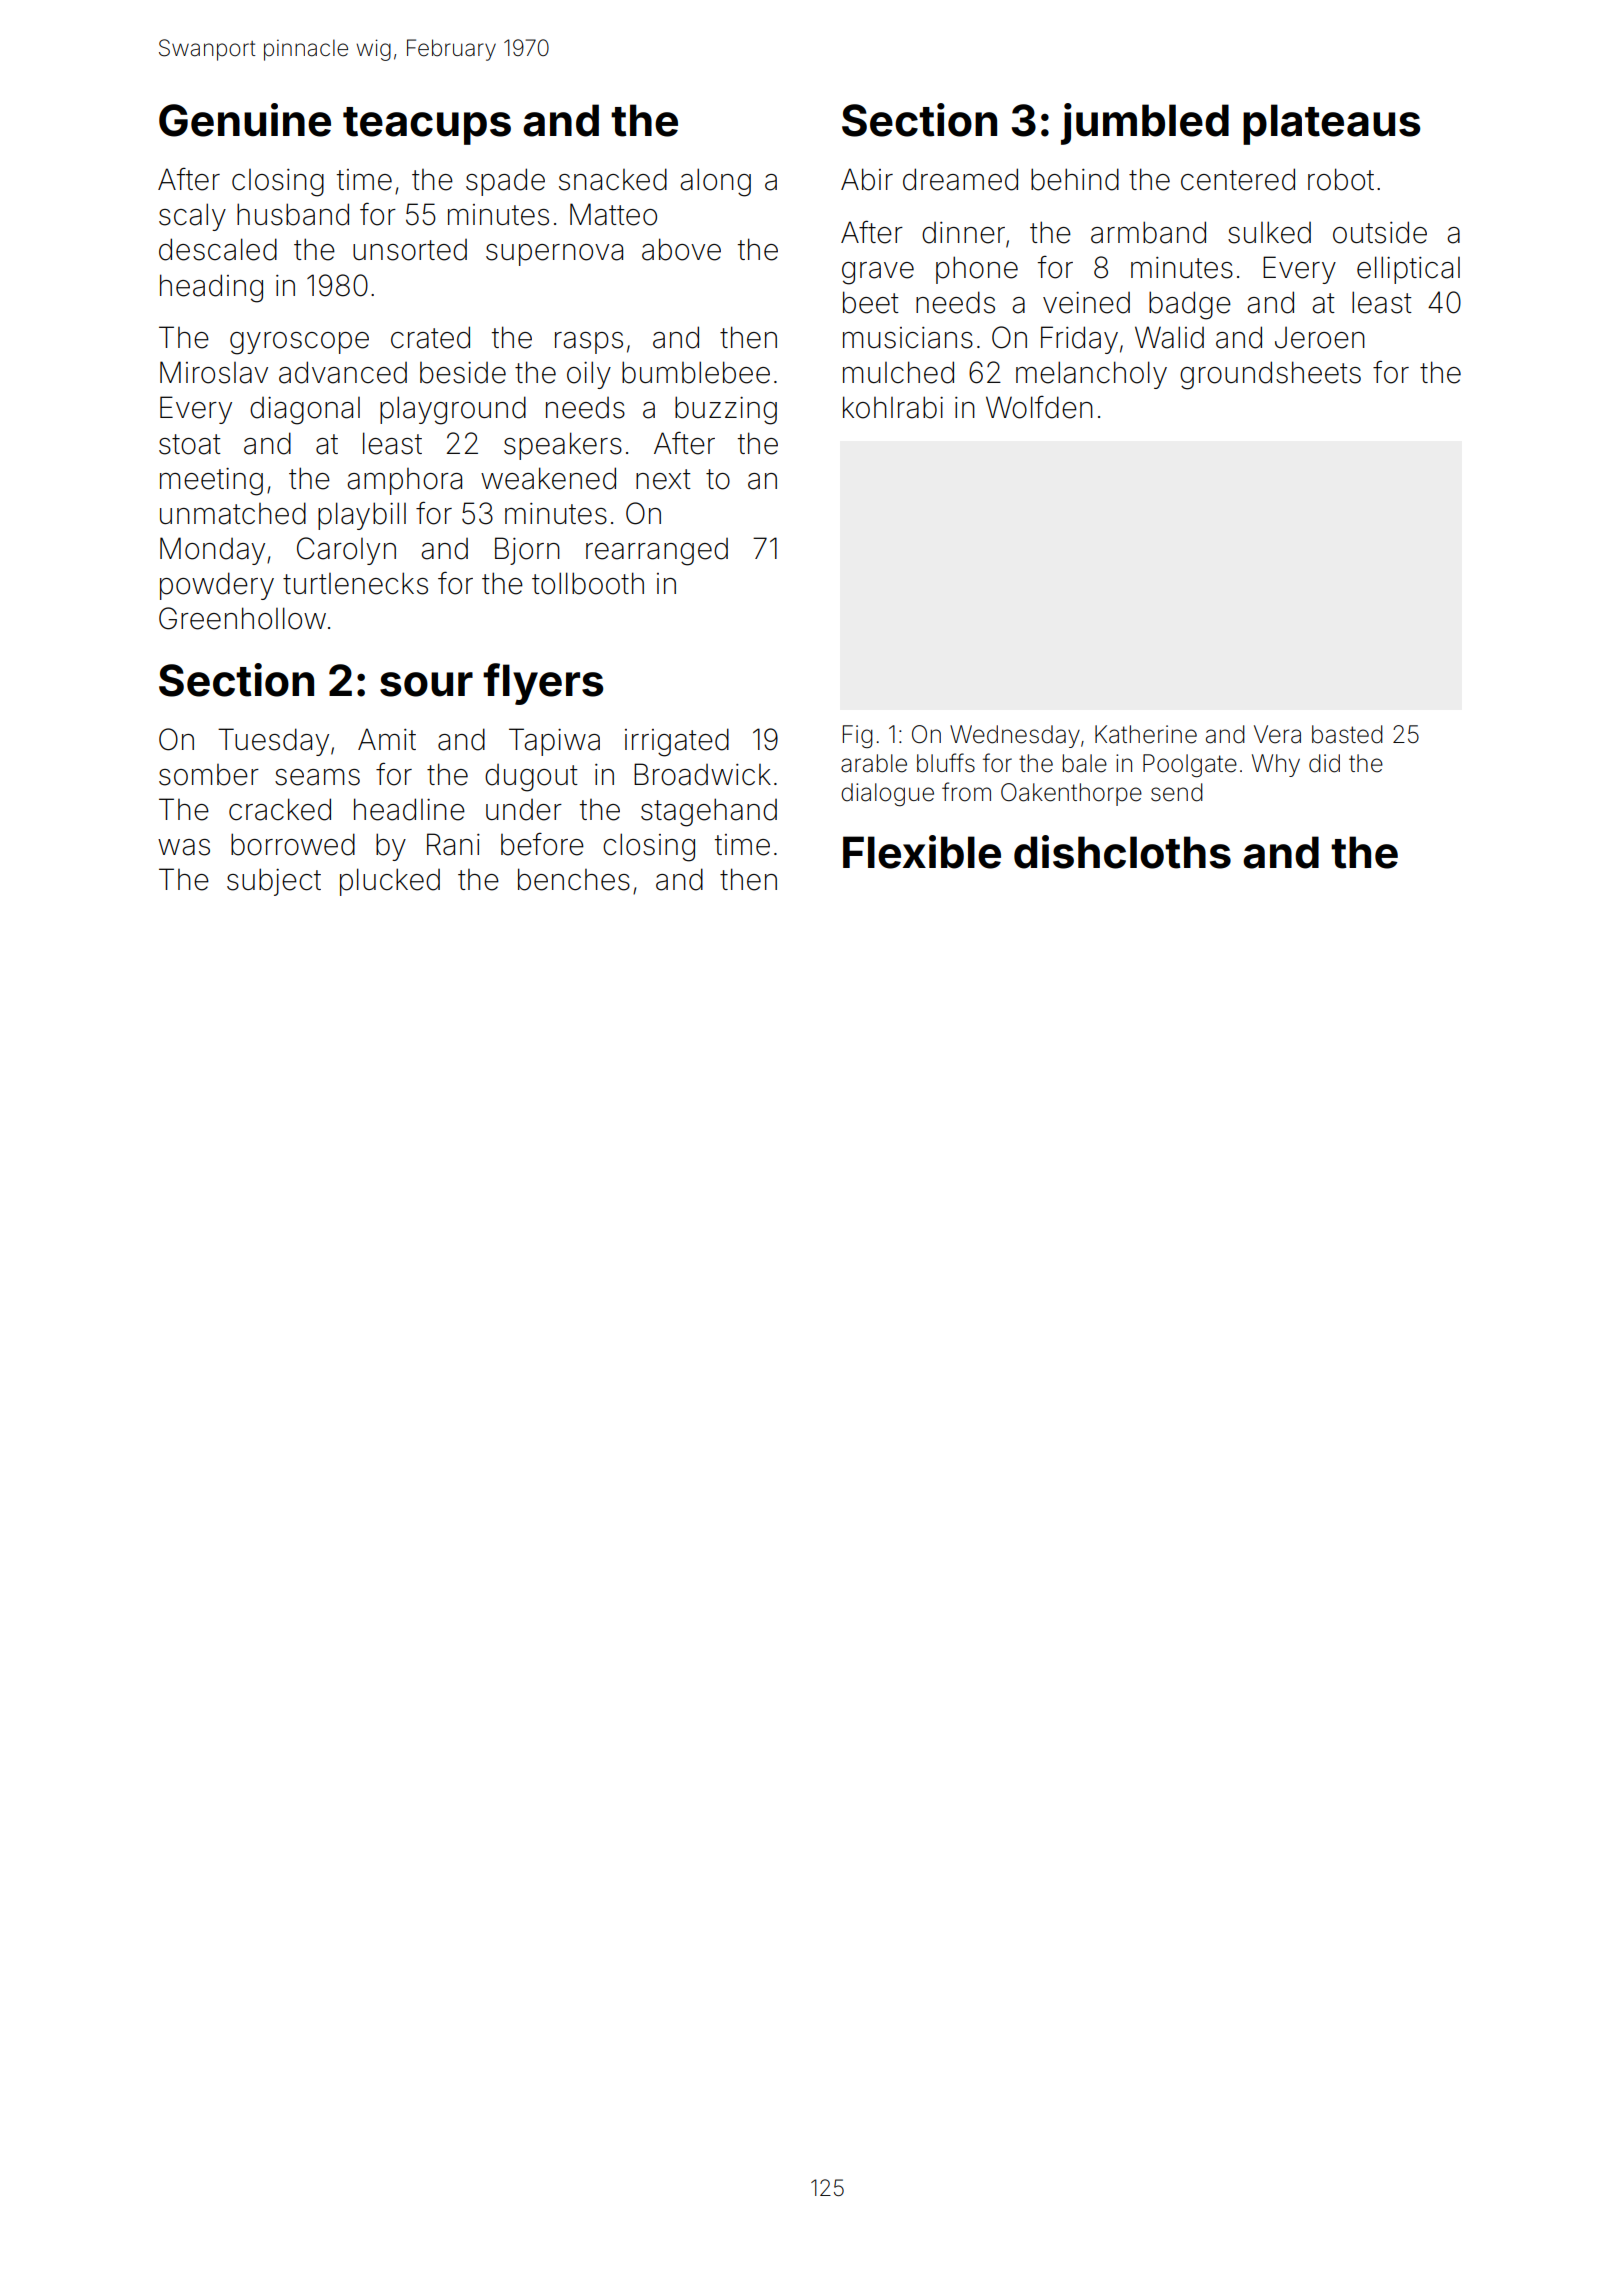 The image size is (1620, 2292). What do you see at coordinates (245, 120) in the image?
I see `Genuine` at bounding box center [245, 120].
